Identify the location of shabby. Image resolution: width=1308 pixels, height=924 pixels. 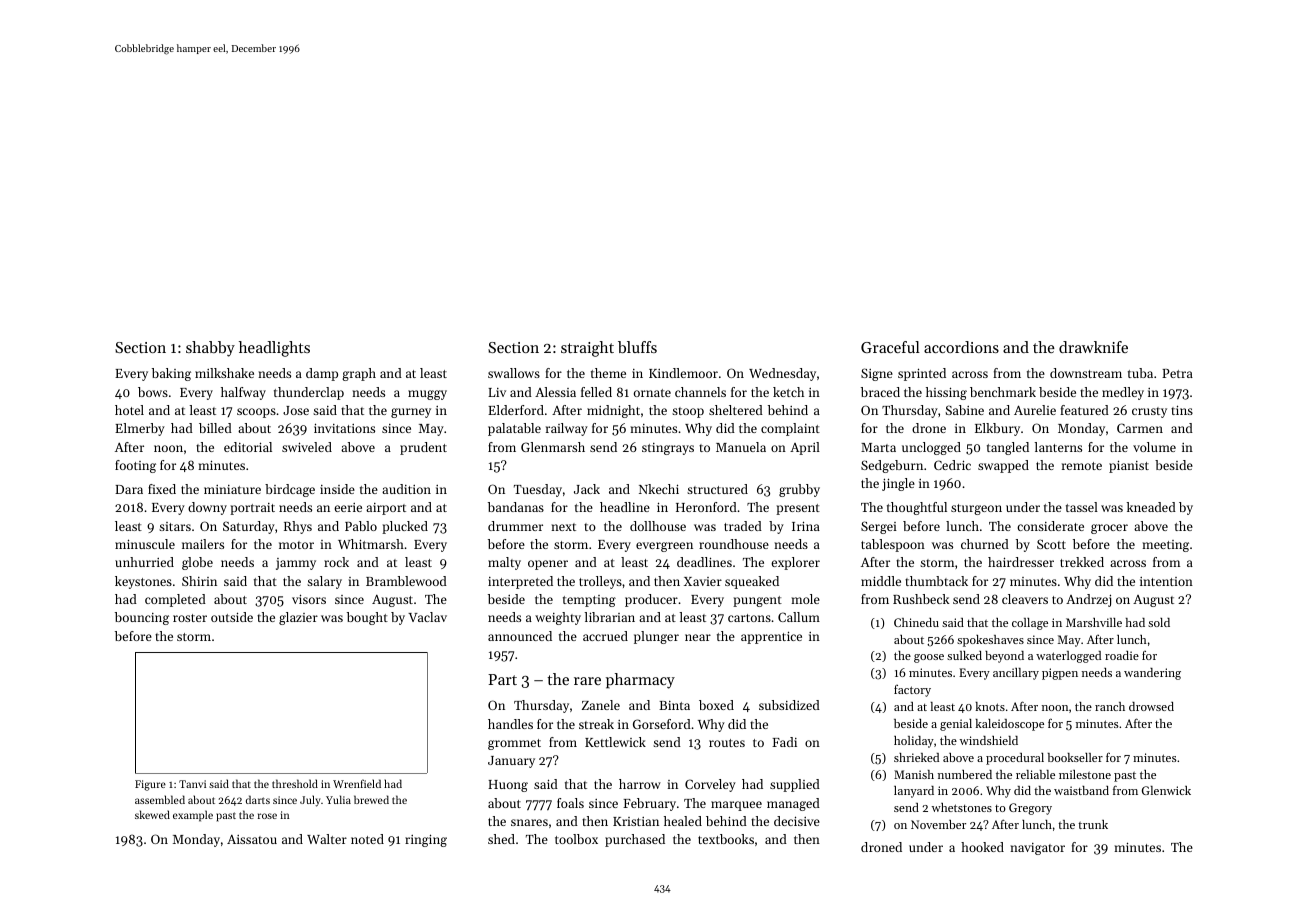
(210, 349).
